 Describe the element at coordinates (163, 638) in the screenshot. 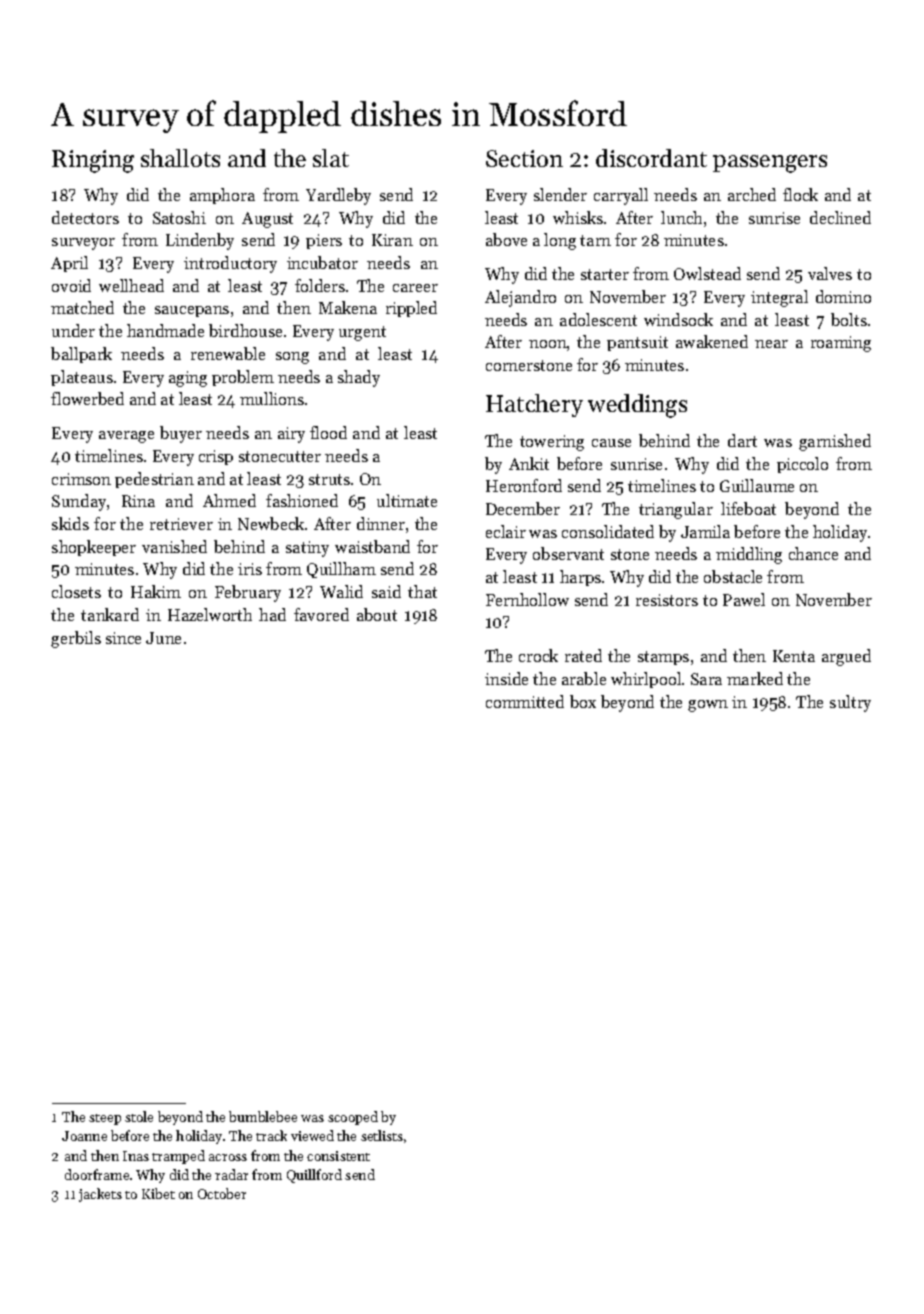

I see `June` at that location.
